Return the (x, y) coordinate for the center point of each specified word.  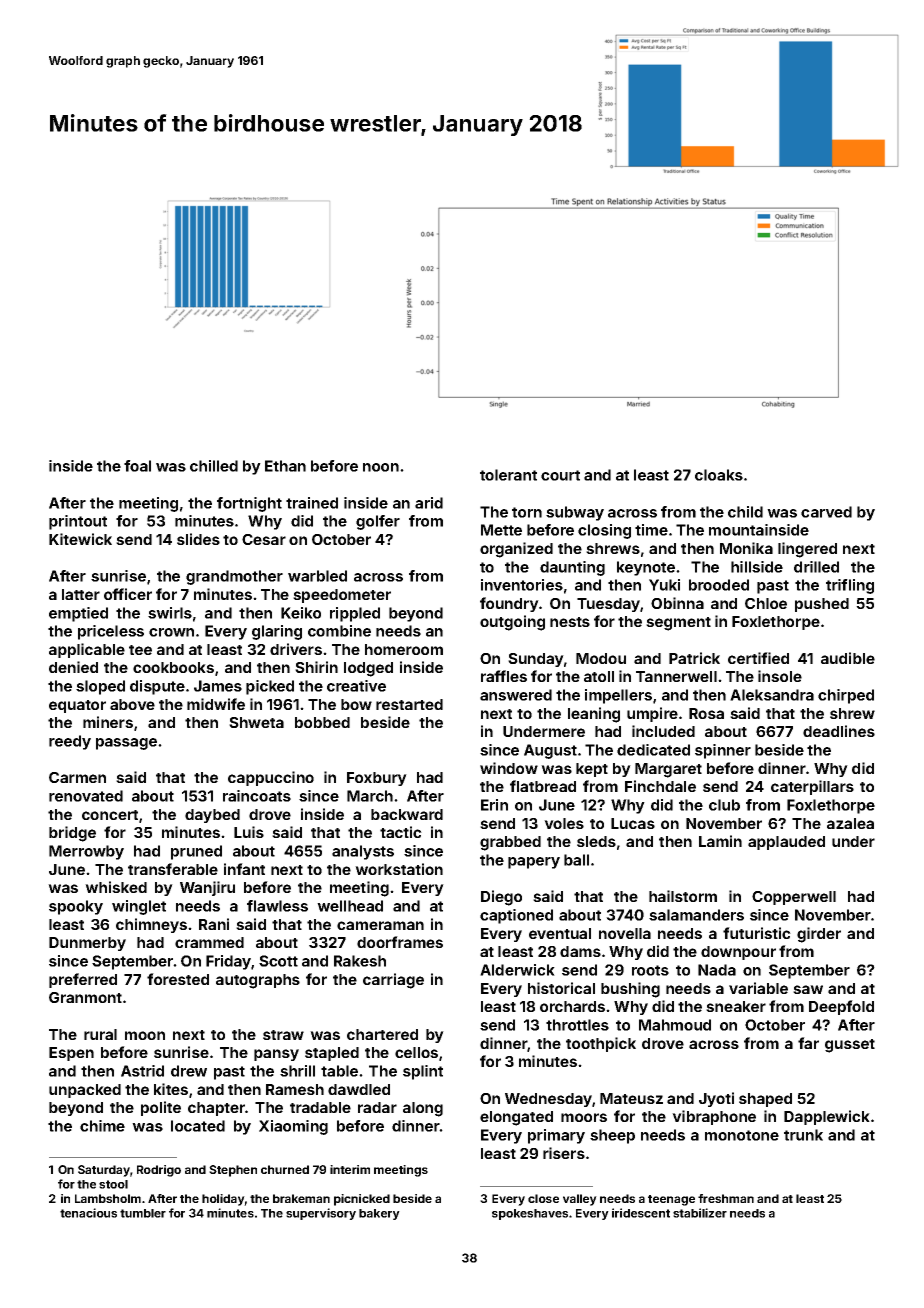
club (724, 805)
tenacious (88, 1213)
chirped (846, 696)
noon (381, 467)
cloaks (719, 475)
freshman (726, 1198)
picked (270, 687)
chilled (214, 466)
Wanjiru (207, 888)
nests (570, 622)
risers (564, 1153)
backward (407, 814)
